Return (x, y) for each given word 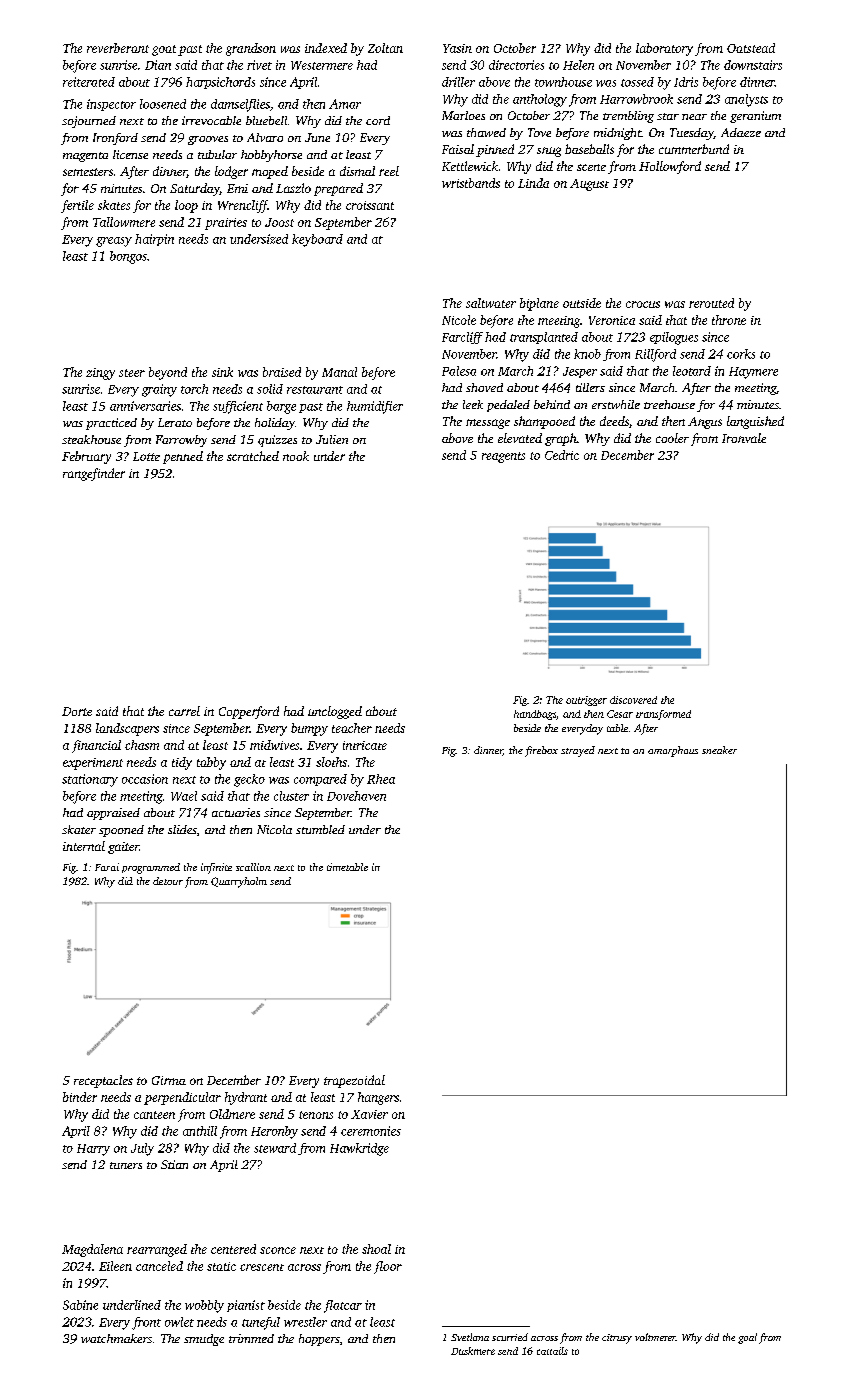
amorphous (673, 751)
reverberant (118, 48)
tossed (637, 82)
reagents (503, 457)
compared (320, 780)
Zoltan (385, 48)
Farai (107, 867)
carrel (184, 711)
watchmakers (116, 1338)
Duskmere (473, 1351)
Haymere (753, 373)
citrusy (617, 1339)
